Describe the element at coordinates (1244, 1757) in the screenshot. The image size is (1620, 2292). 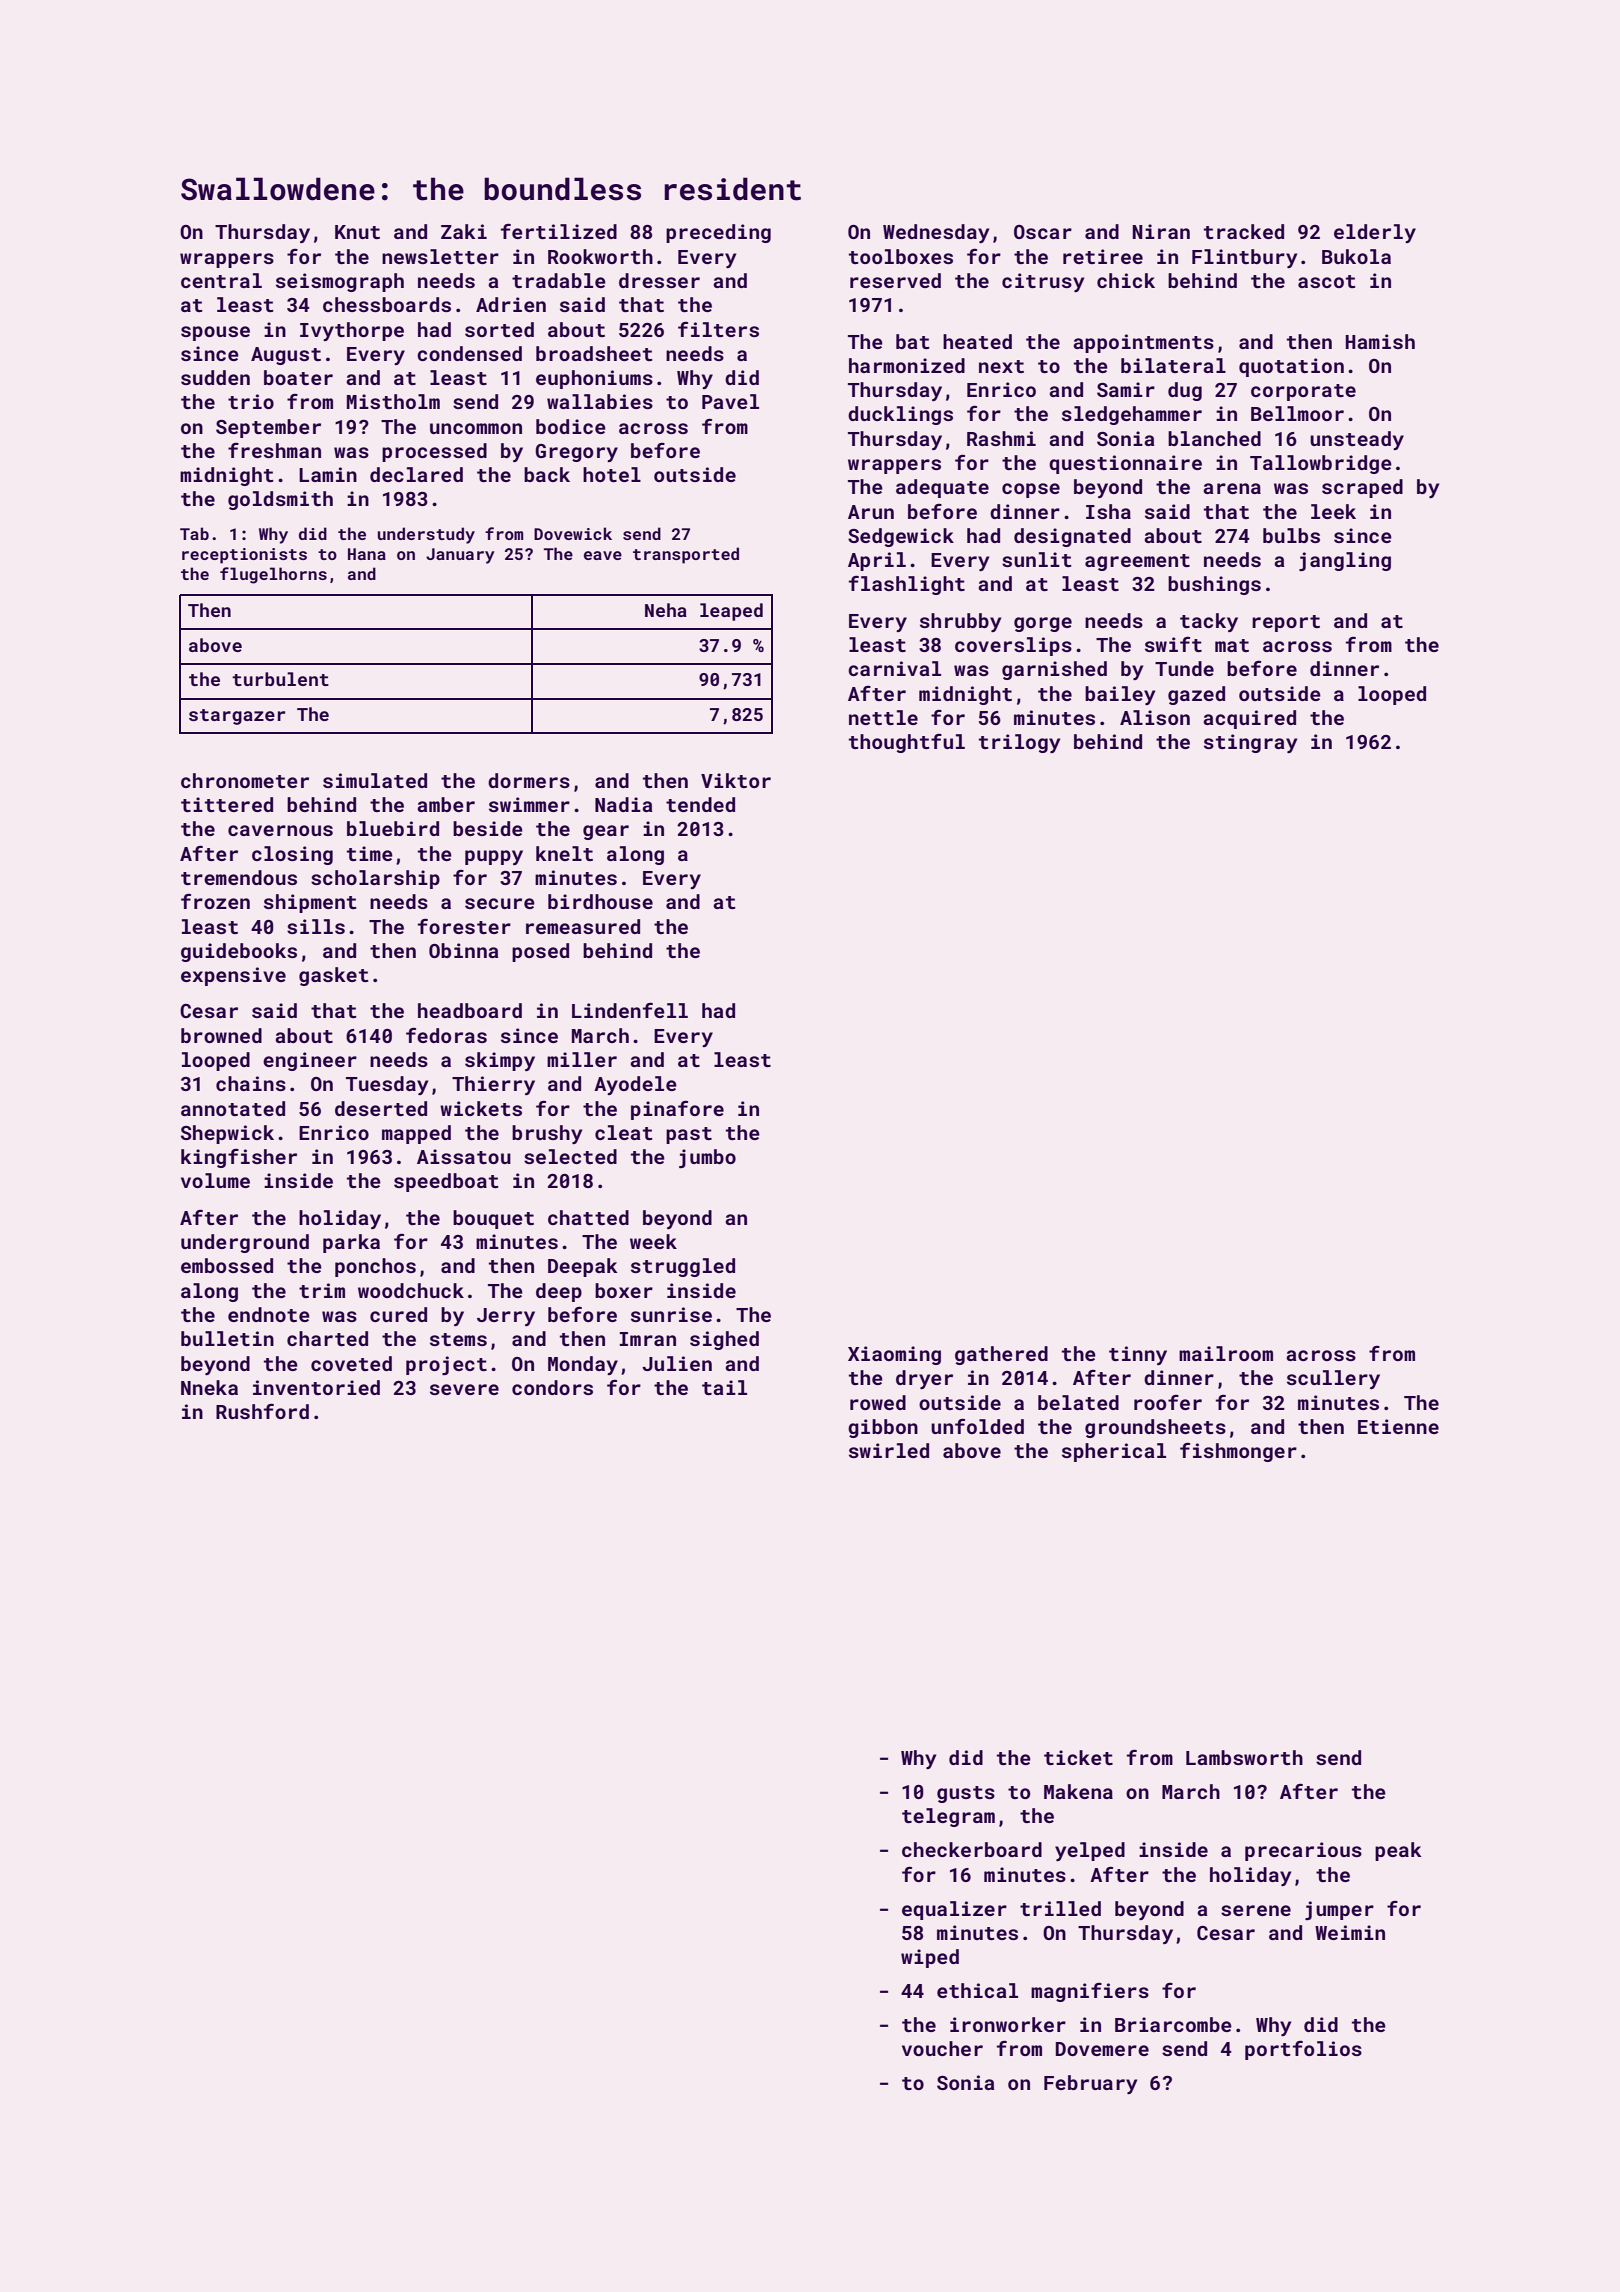
I see `Lambsworth` at that location.
